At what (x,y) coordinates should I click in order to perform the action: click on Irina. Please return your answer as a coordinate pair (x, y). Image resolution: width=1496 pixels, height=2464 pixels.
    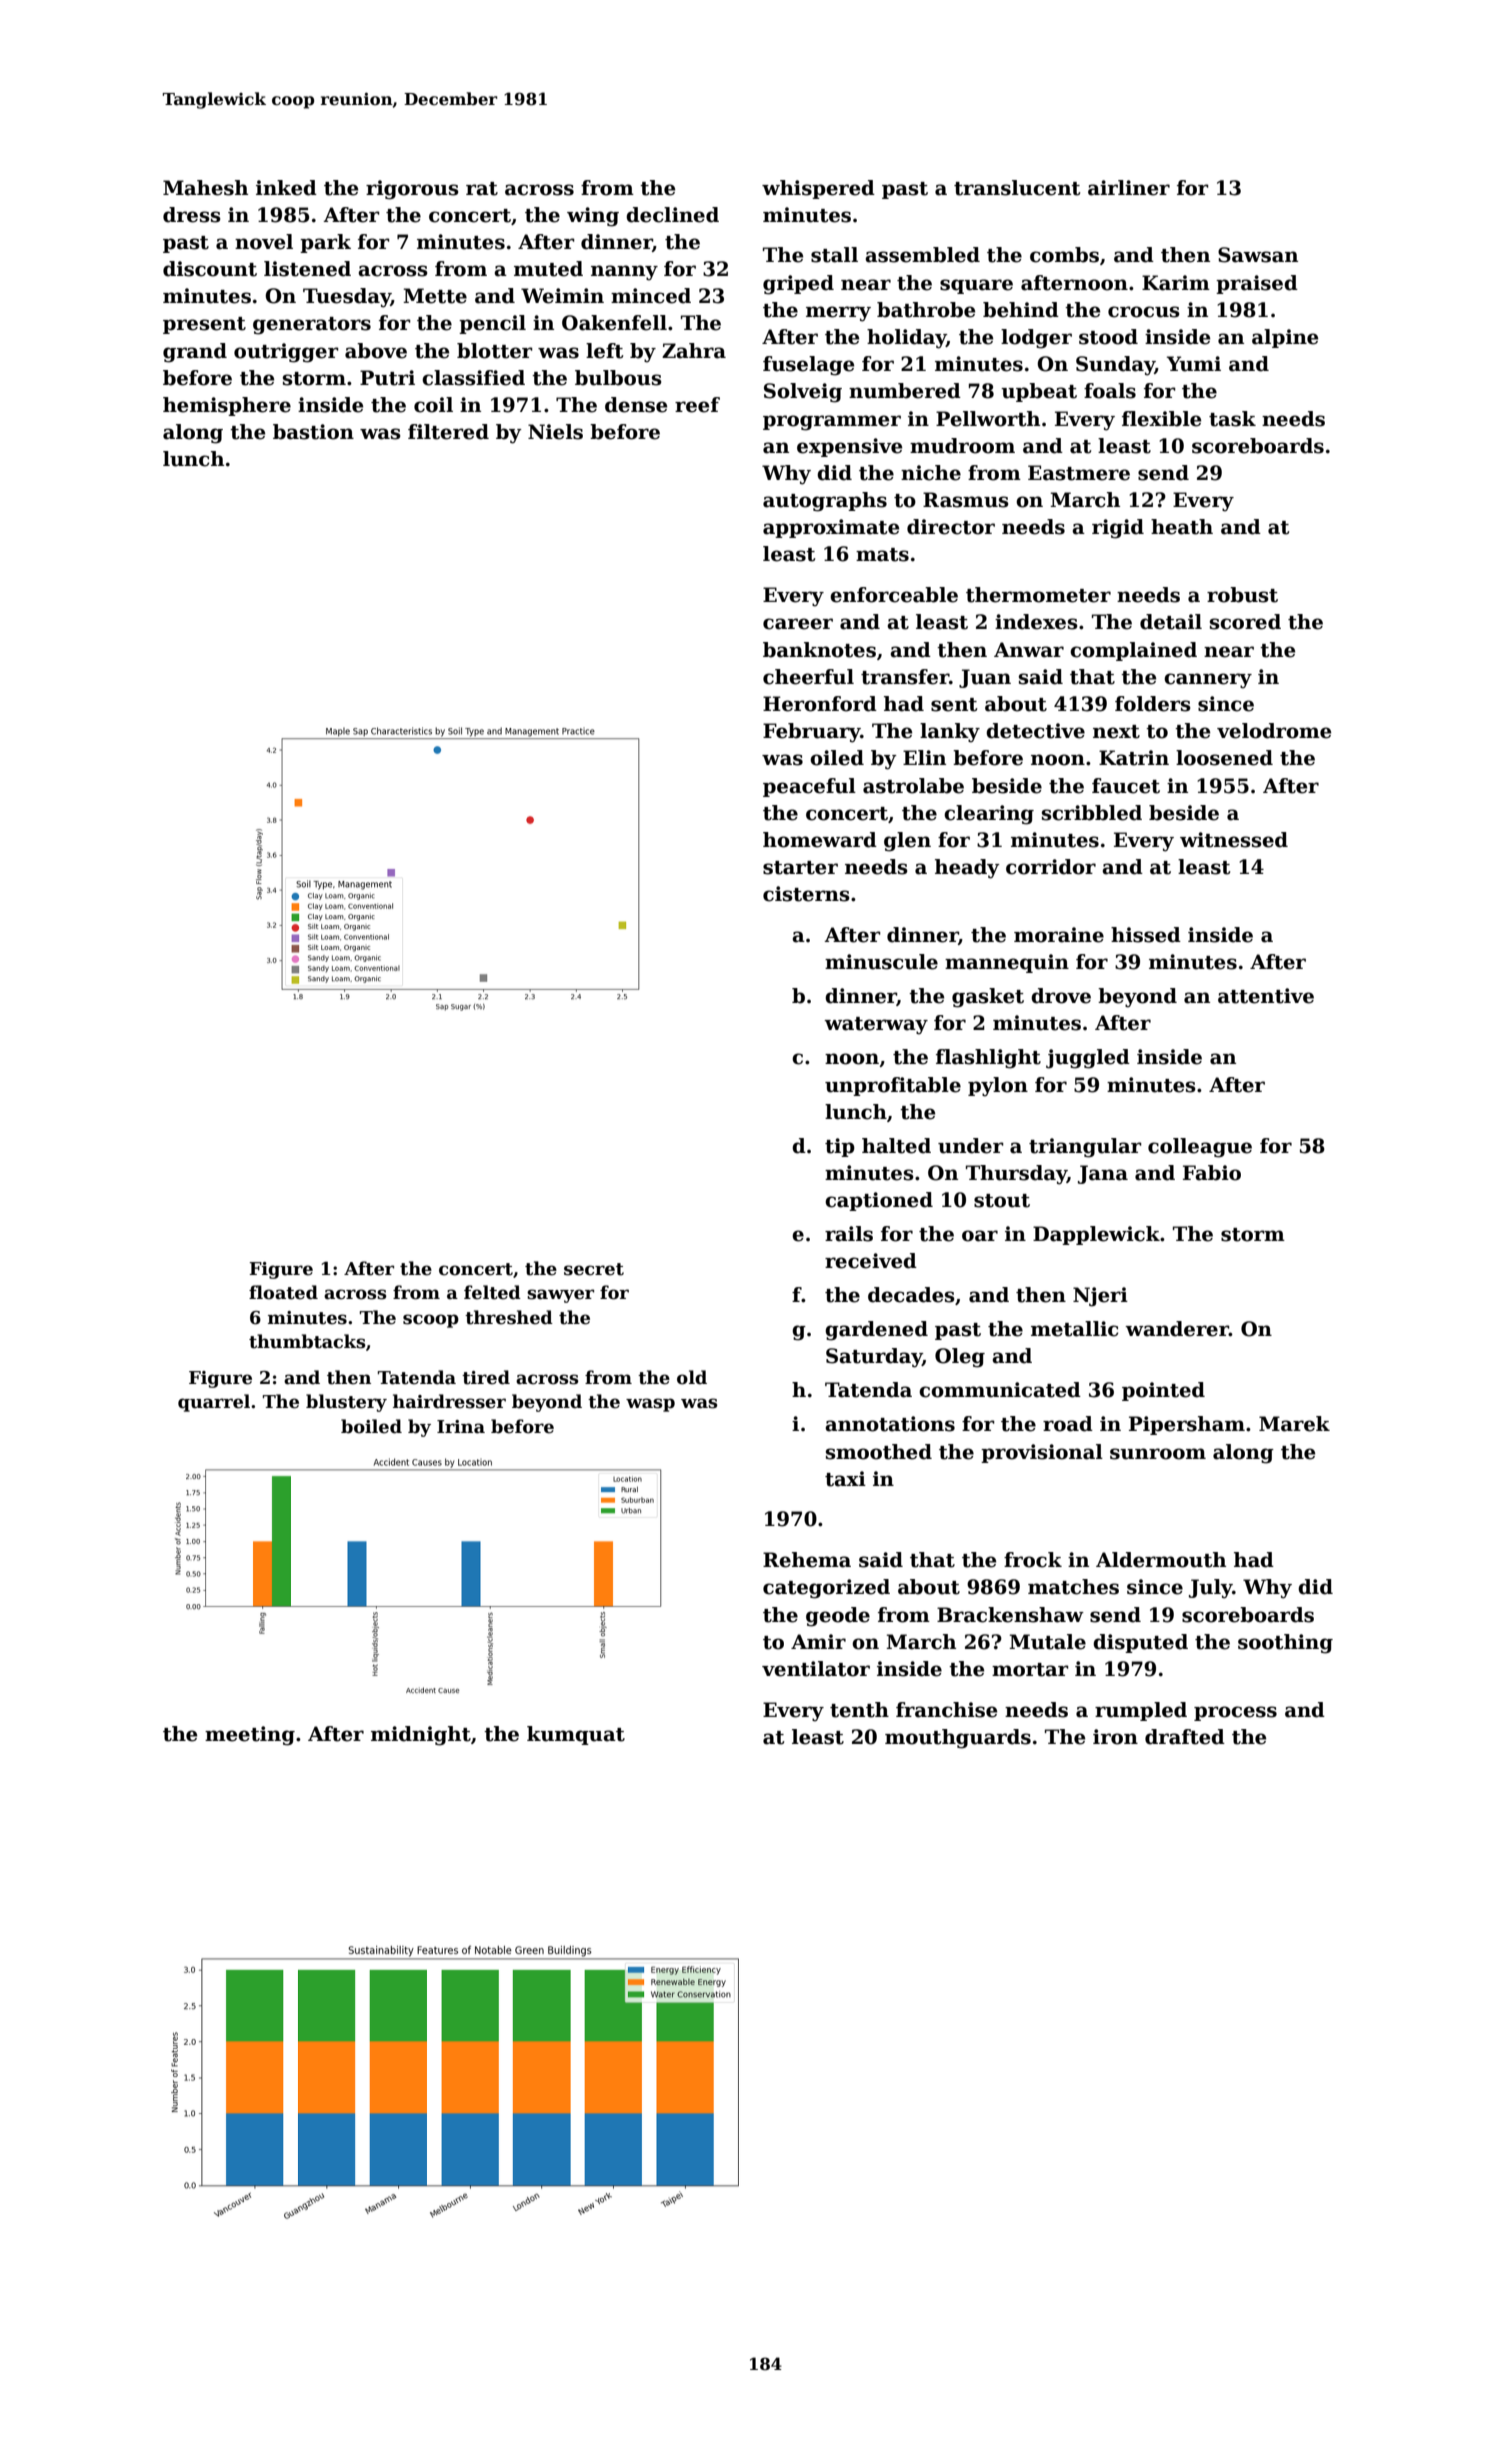
    Looking at the image, I should click on (461, 1427).
